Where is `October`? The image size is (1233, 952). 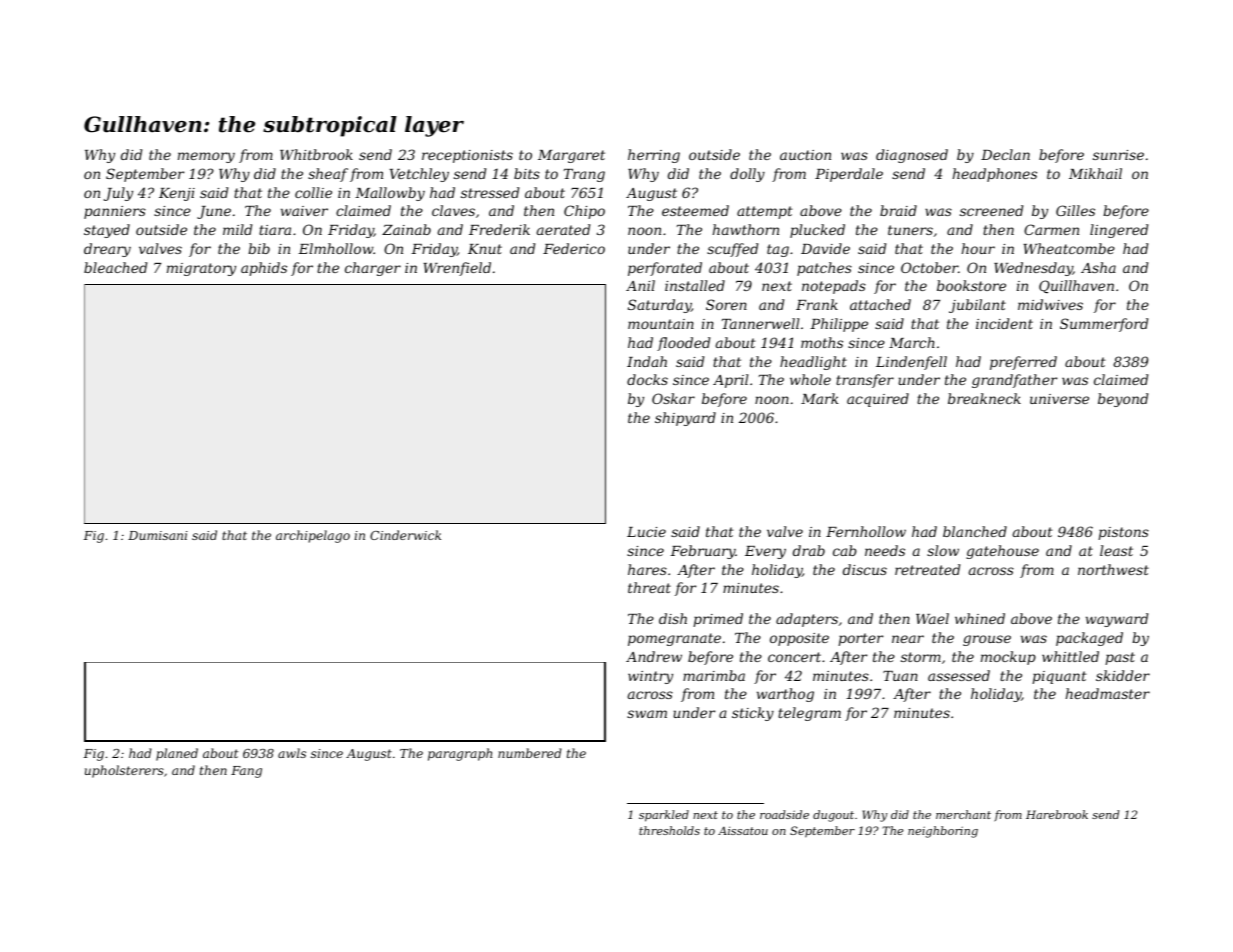
October is located at coordinates (929, 267).
